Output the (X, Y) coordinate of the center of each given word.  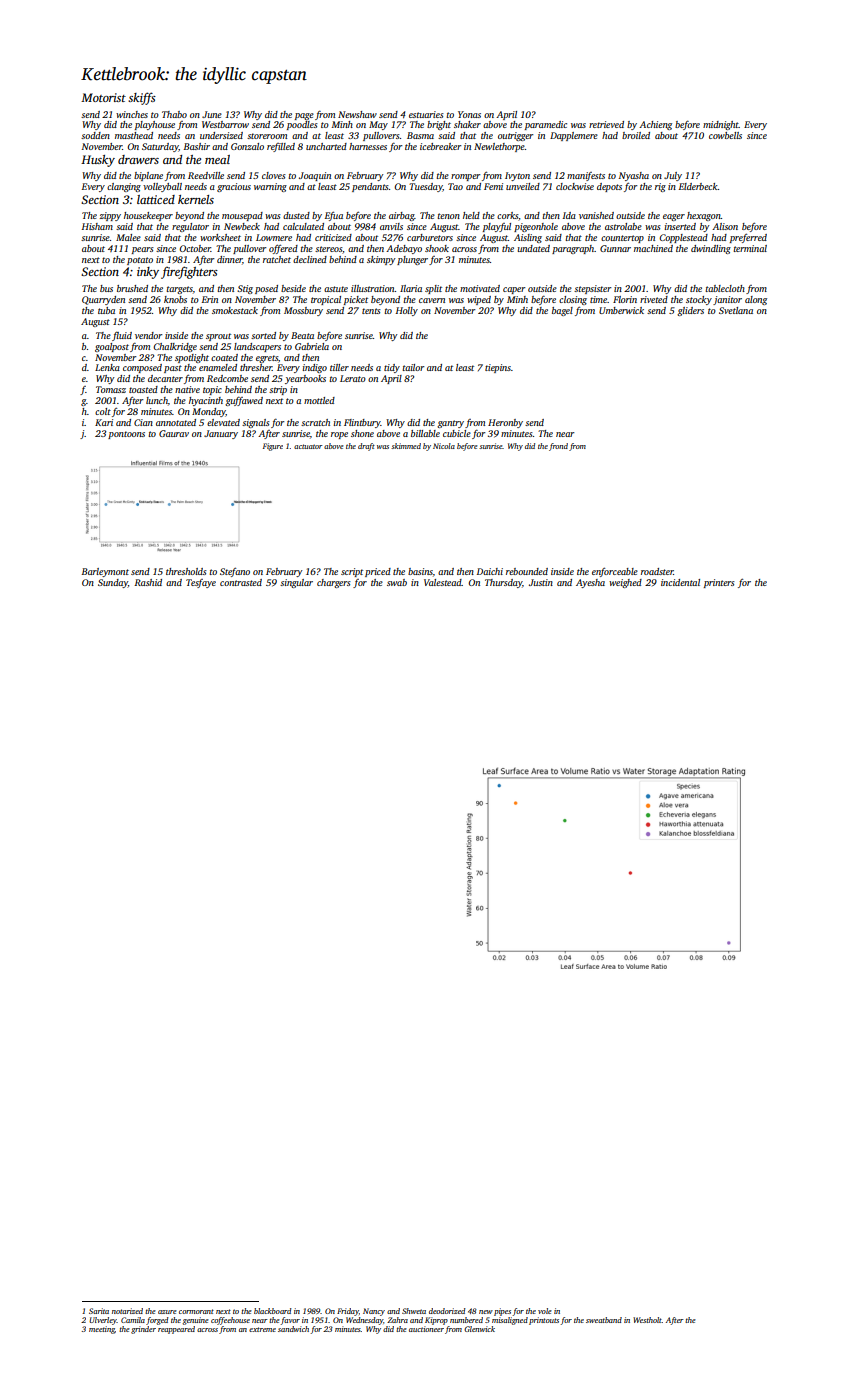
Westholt (647, 1320)
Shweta (414, 1311)
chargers (334, 583)
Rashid (148, 582)
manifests (586, 176)
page (304, 116)
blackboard (273, 1311)
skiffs (142, 98)
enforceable (615, 572)
